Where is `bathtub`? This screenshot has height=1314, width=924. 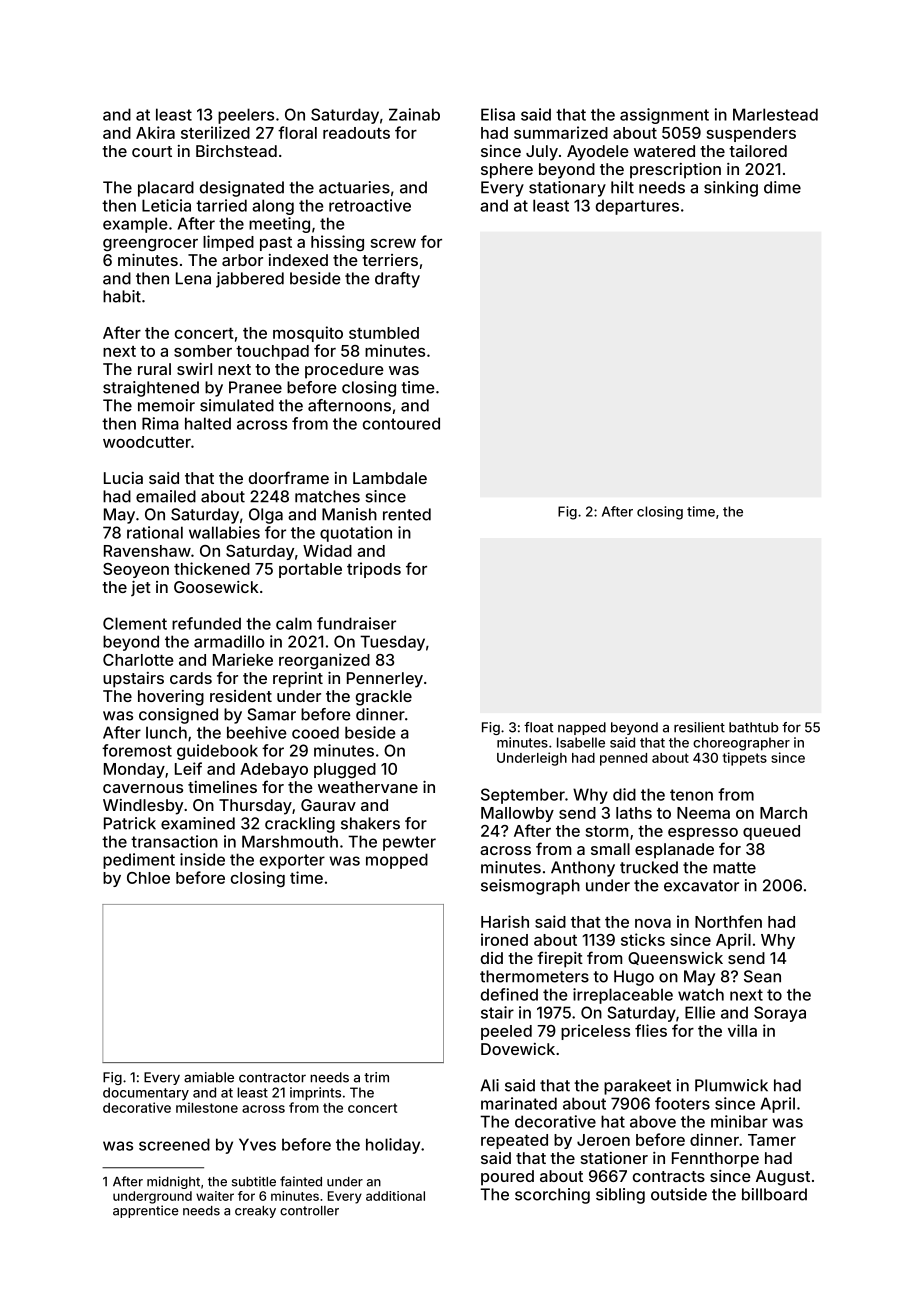 bathtub is located at coordinates (754, 727).
